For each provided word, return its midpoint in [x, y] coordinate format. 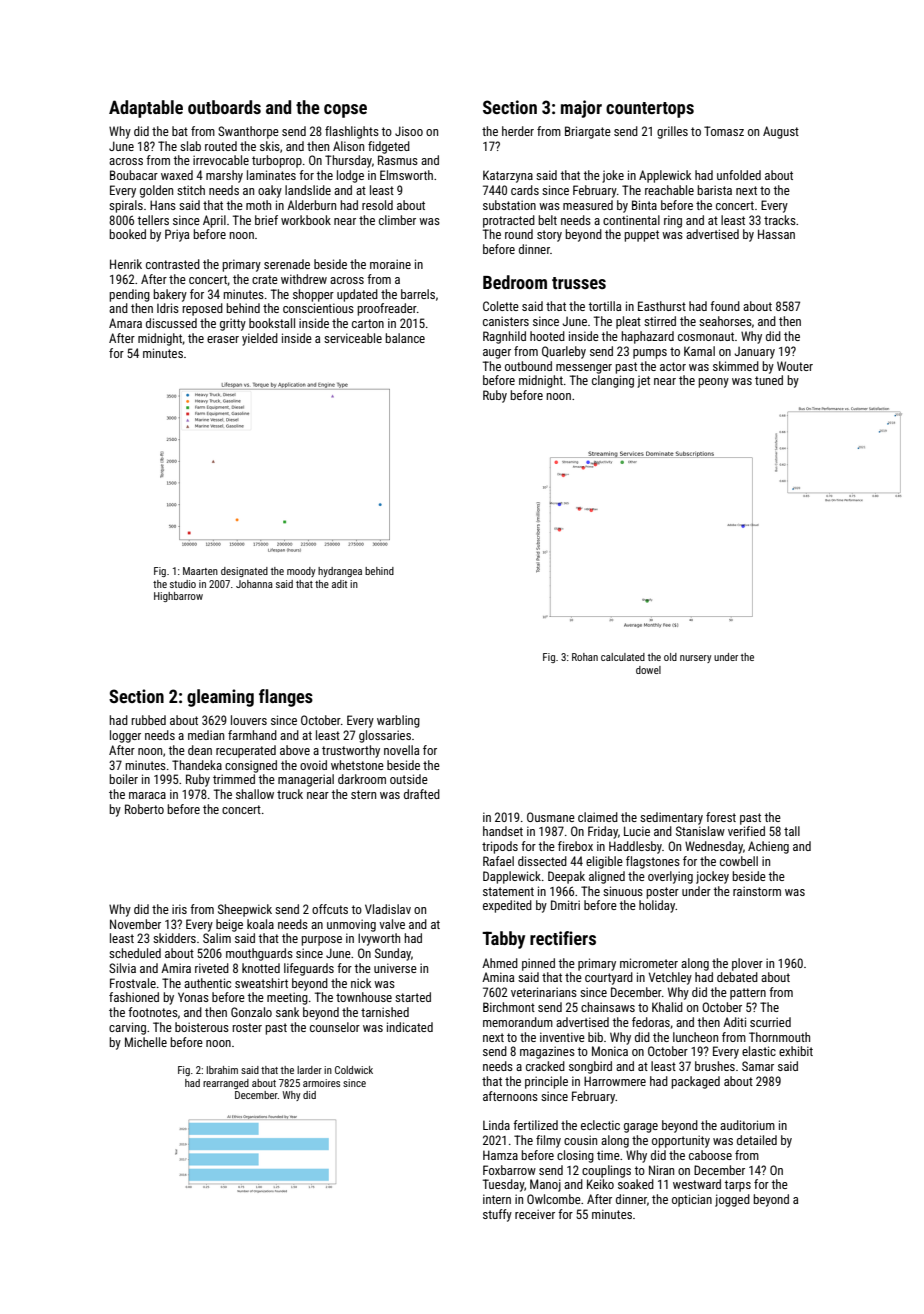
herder [518, 131]
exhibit [796, 1051]
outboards [224, 107]
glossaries [385, 736]
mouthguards [259, 954]
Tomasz [724, 131]
